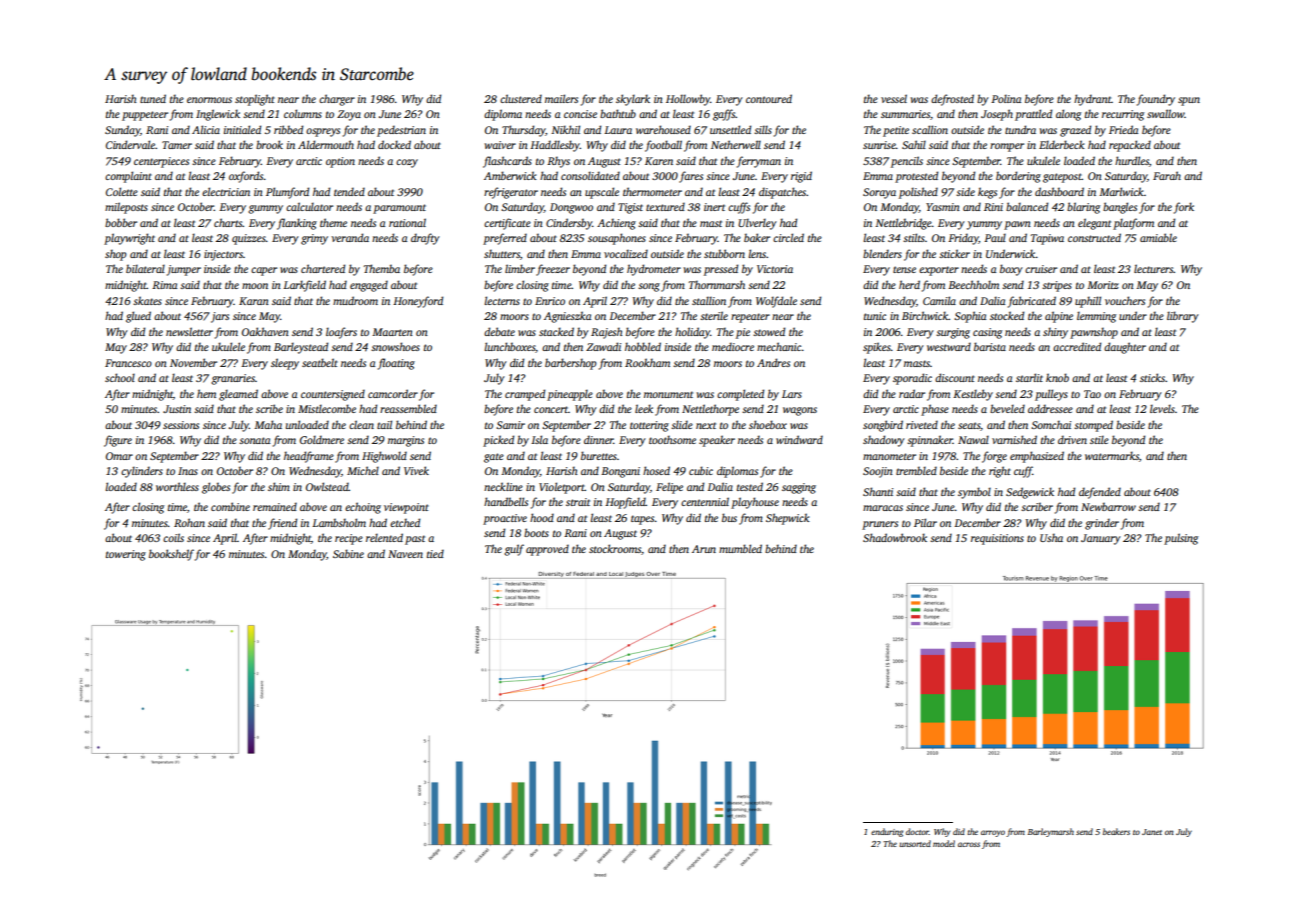 The height and width of the document is (924, 1308). Describe the element at coordinates (915, 843) in the document. I see `unsorted` at that location.
